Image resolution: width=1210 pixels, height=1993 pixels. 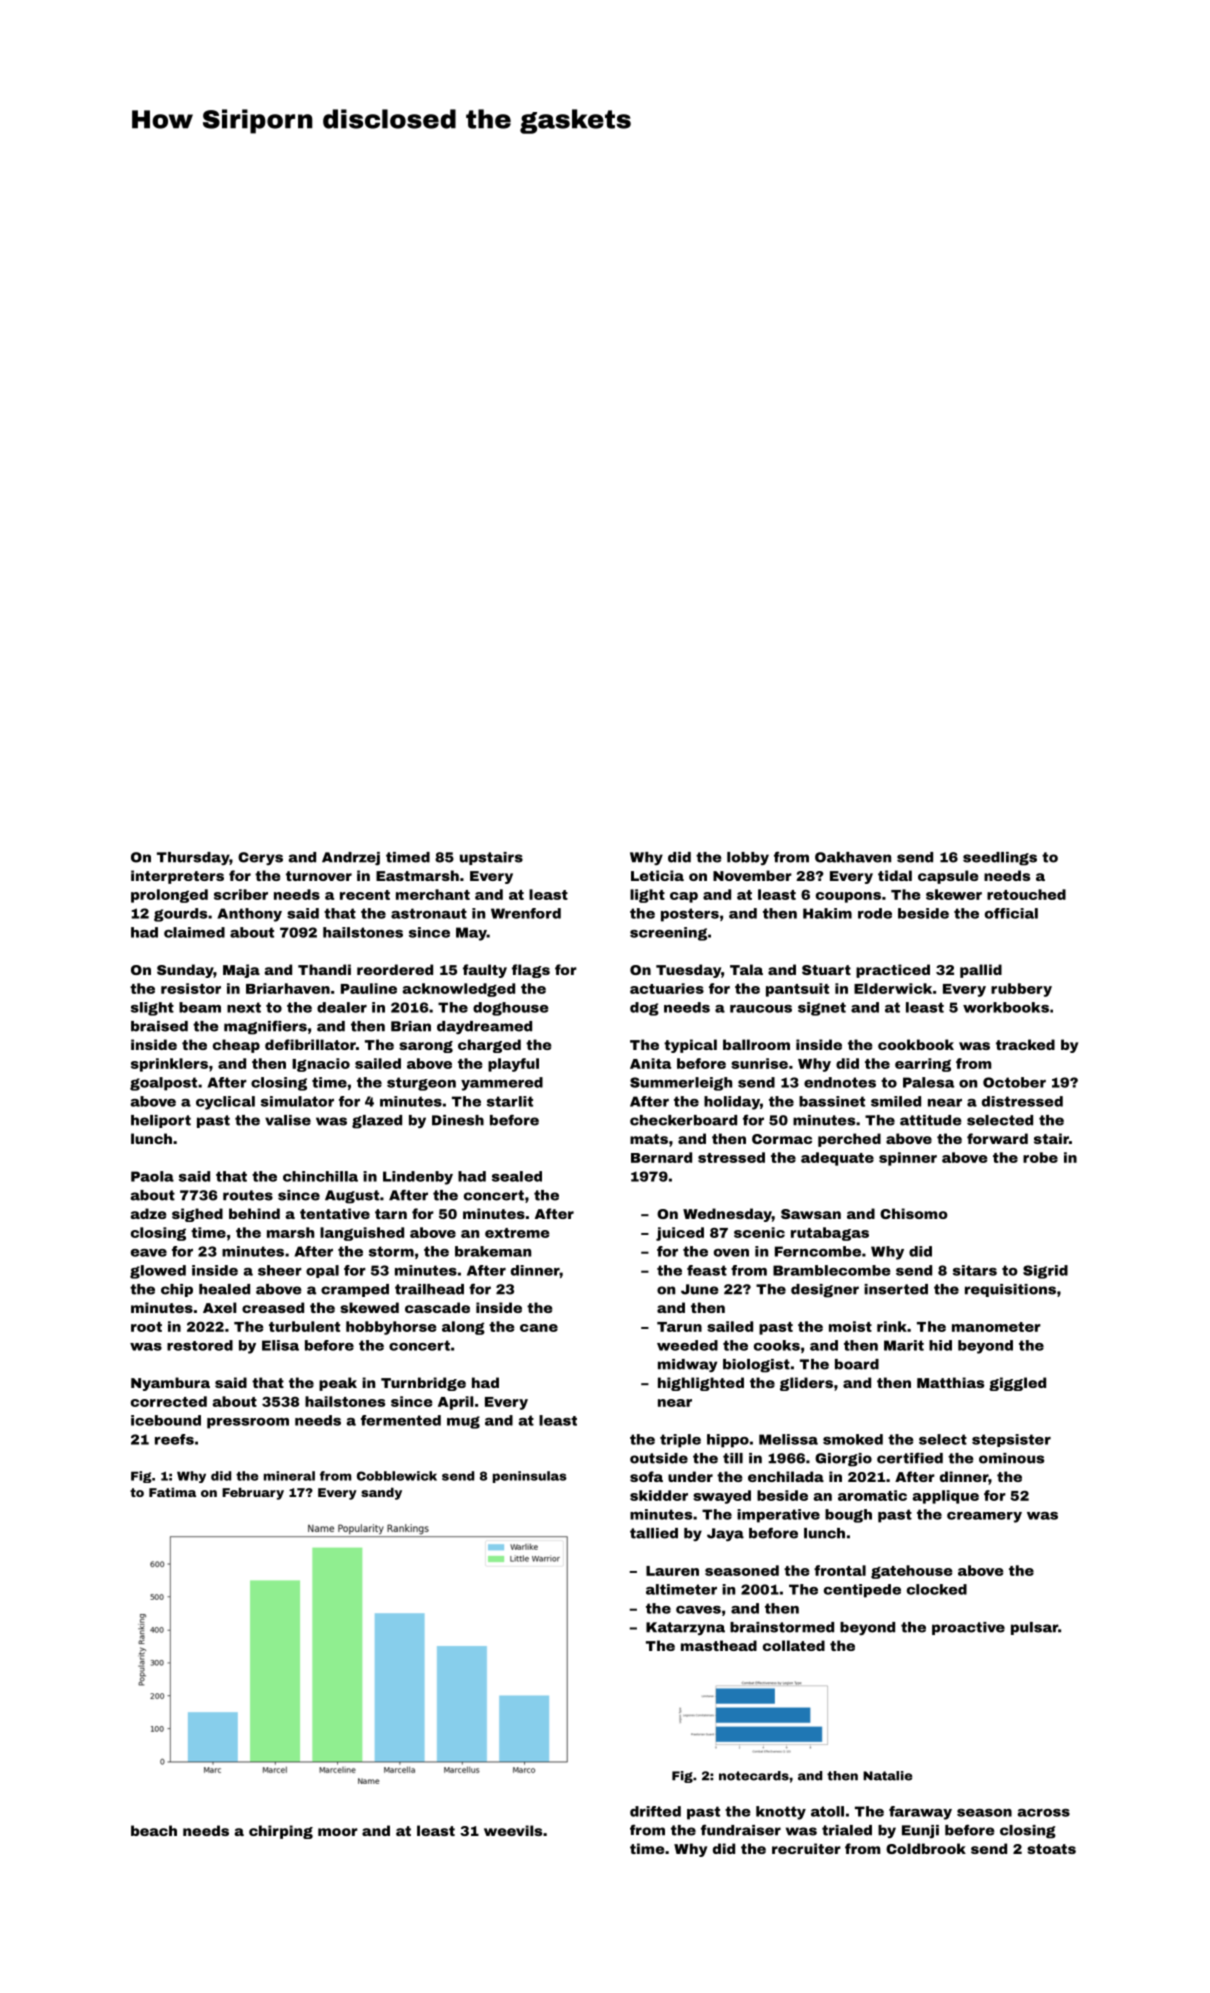 I want to click on interpreters, so click(x=177, y=877).
